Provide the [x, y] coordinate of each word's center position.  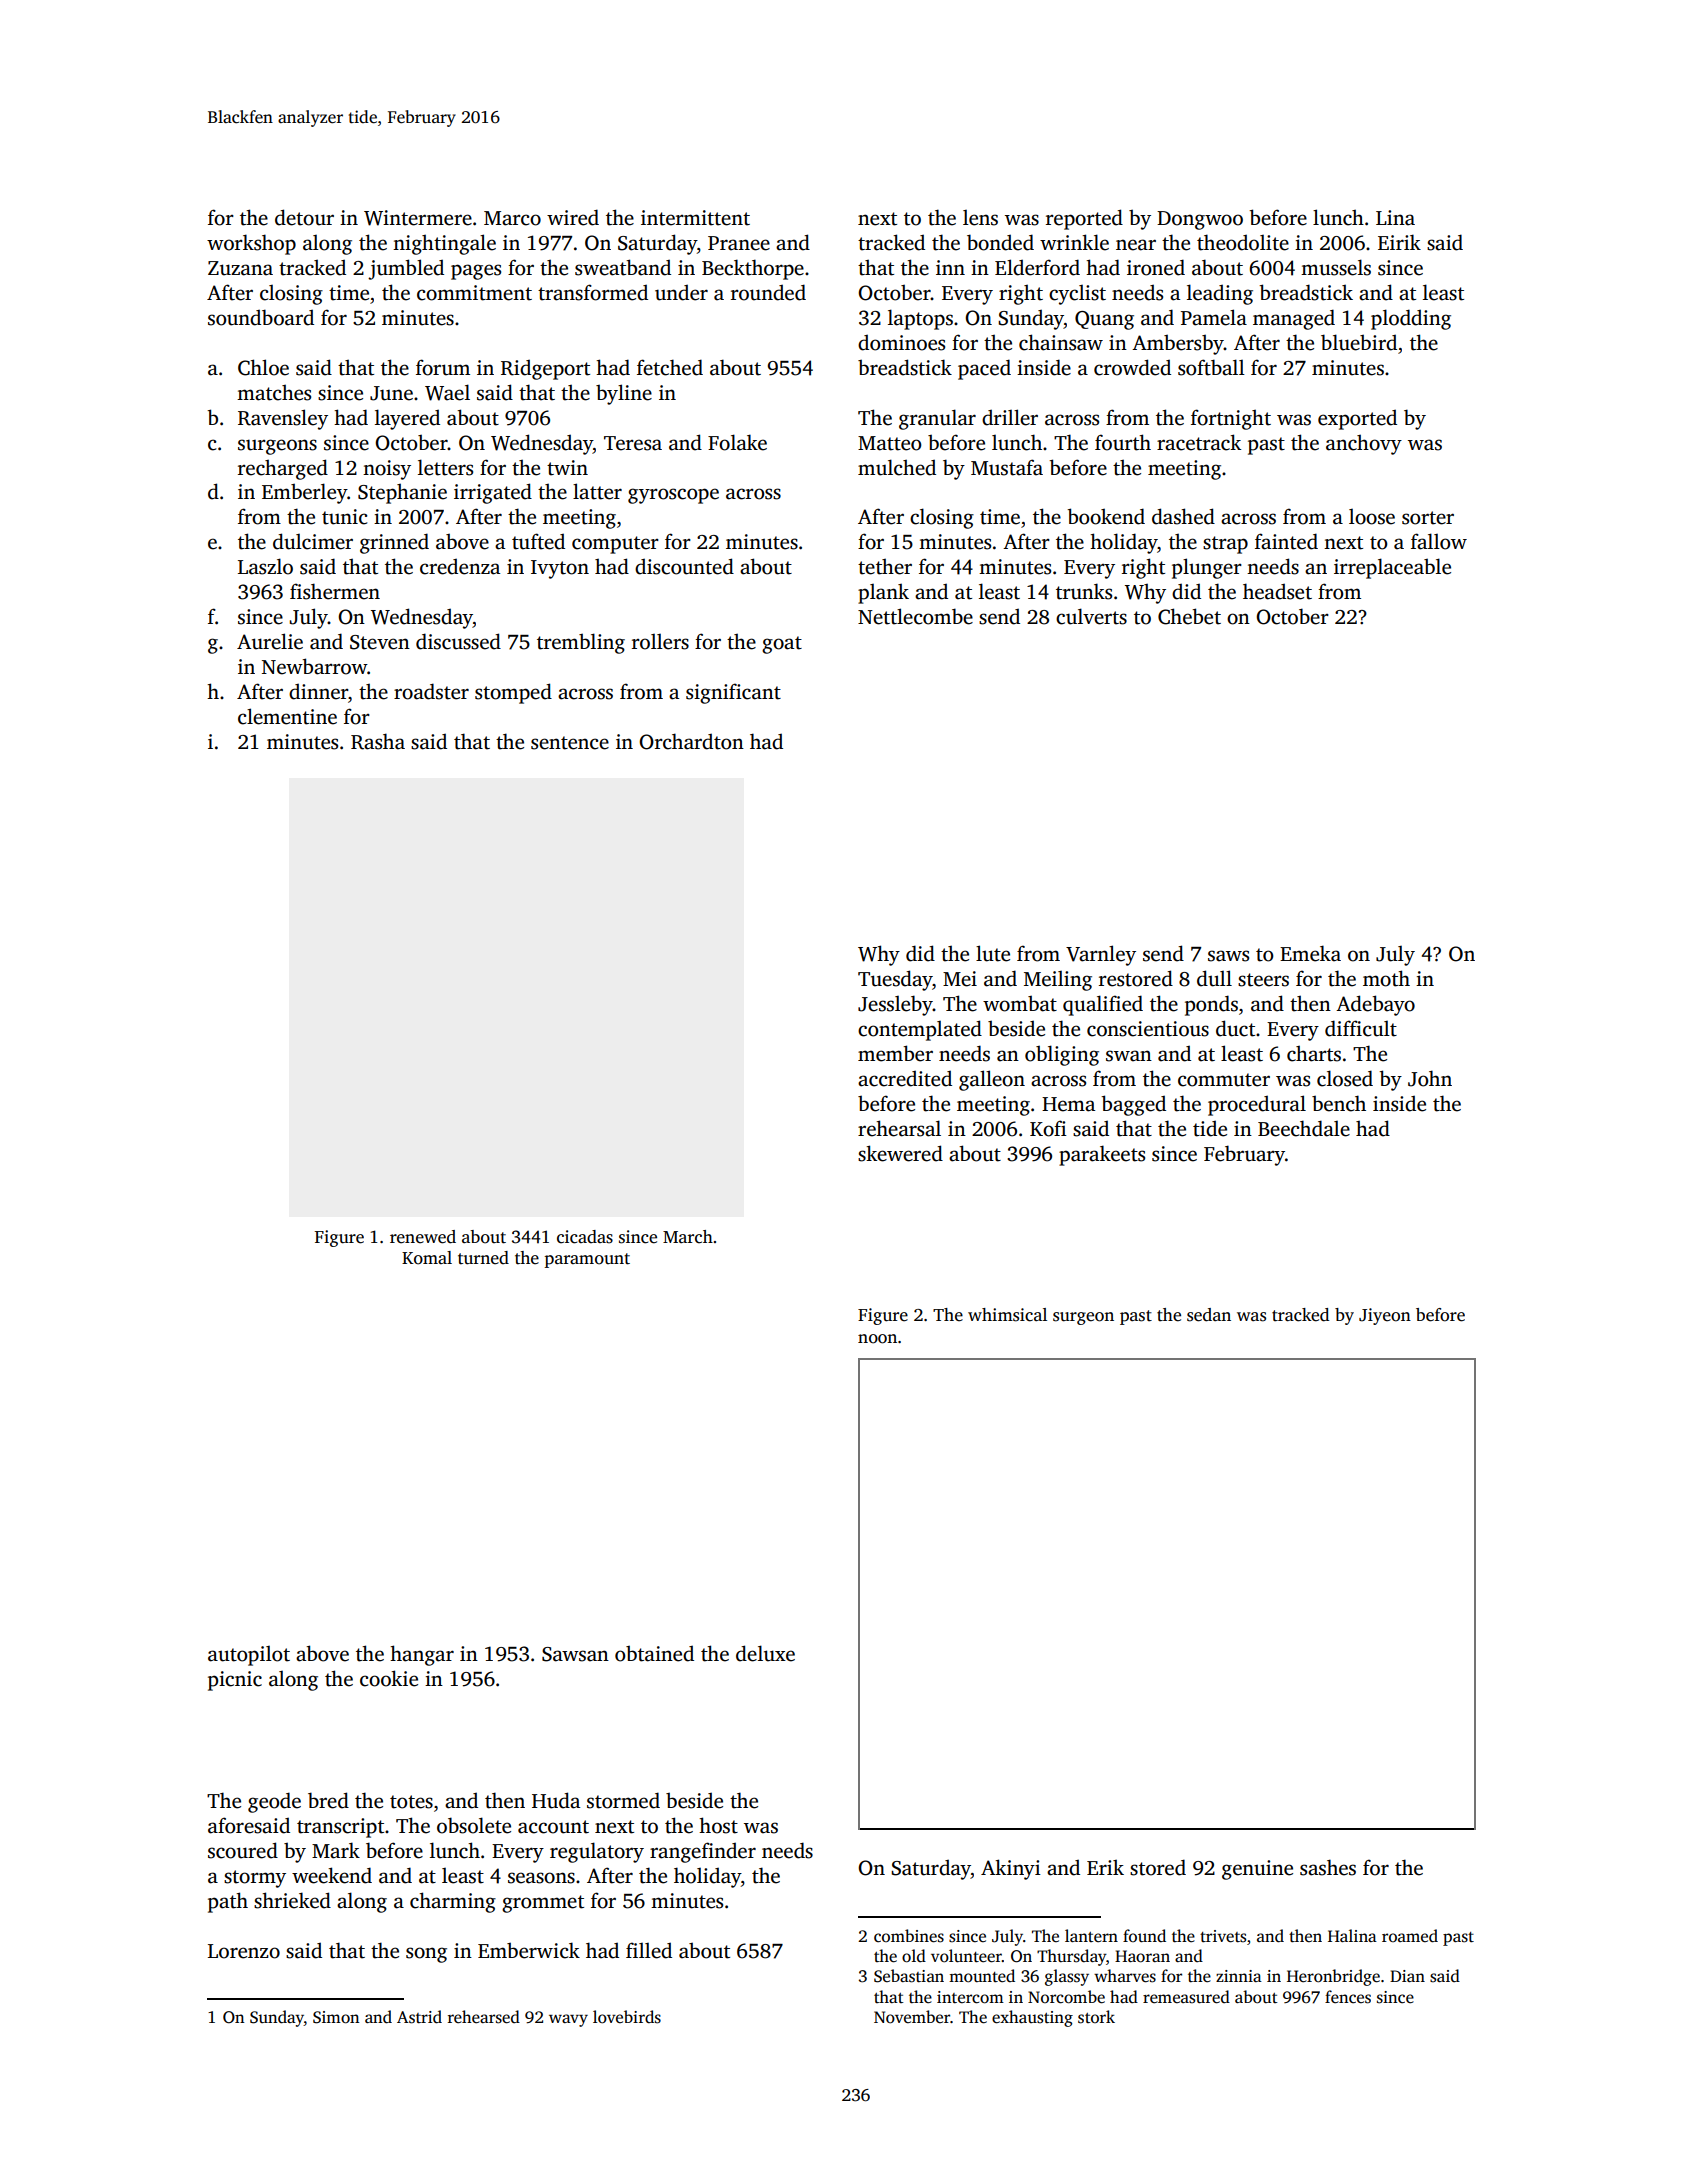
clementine [287, 716]
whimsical [1007, 1315]
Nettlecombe [915, 616]
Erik [1105, 1867]
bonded [1000, 242]
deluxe [765, 1653]
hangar [422, 1655]
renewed [423, 1237]
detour [304, 217]
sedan [1209, 1315]
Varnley [1101, 955]
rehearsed [484, 2017]
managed [1294, 319]
